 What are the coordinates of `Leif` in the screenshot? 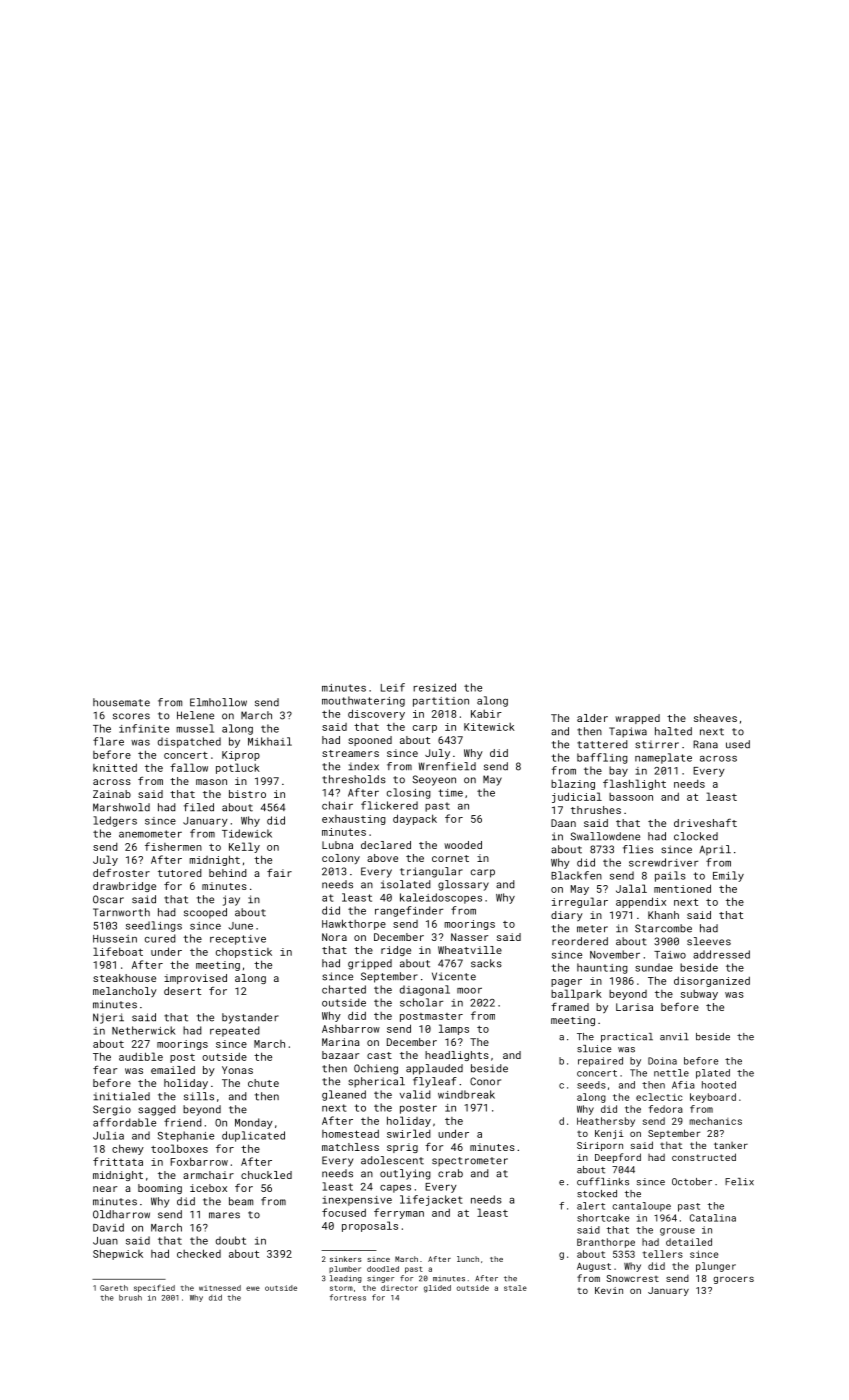 It's located at (393, 687).
